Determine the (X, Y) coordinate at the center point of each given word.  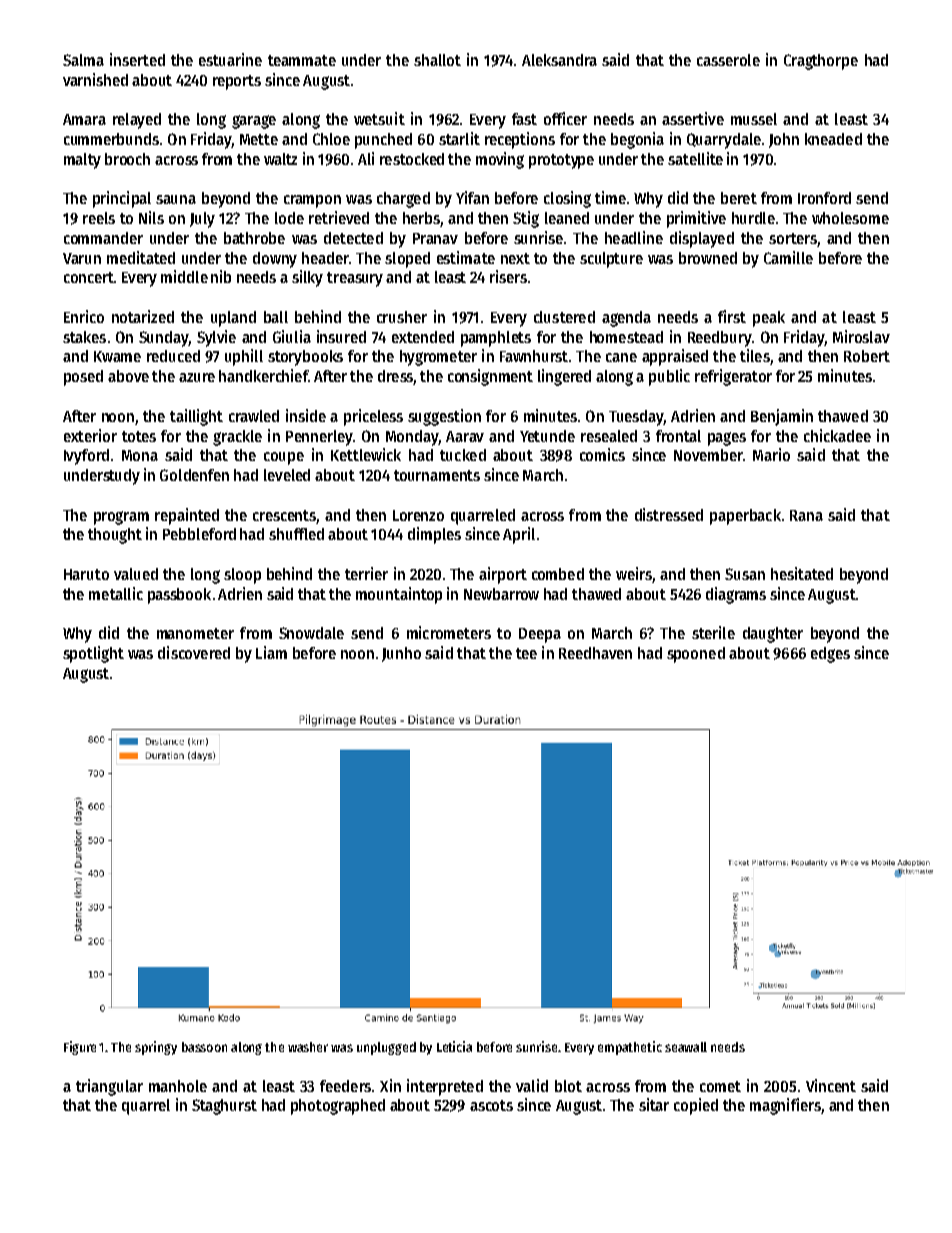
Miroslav (861, 336)
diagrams (736, 595)
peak (769, 319)
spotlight (93, 654)
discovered (194, 652)
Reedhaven (595, 653)
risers (508, 276)
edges (830, 655)
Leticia (454, 1046)
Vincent (831, 1085)
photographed (338, 1107)
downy (275, 260)
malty (82, 161)
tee (526, 653)
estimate (466, 257)
